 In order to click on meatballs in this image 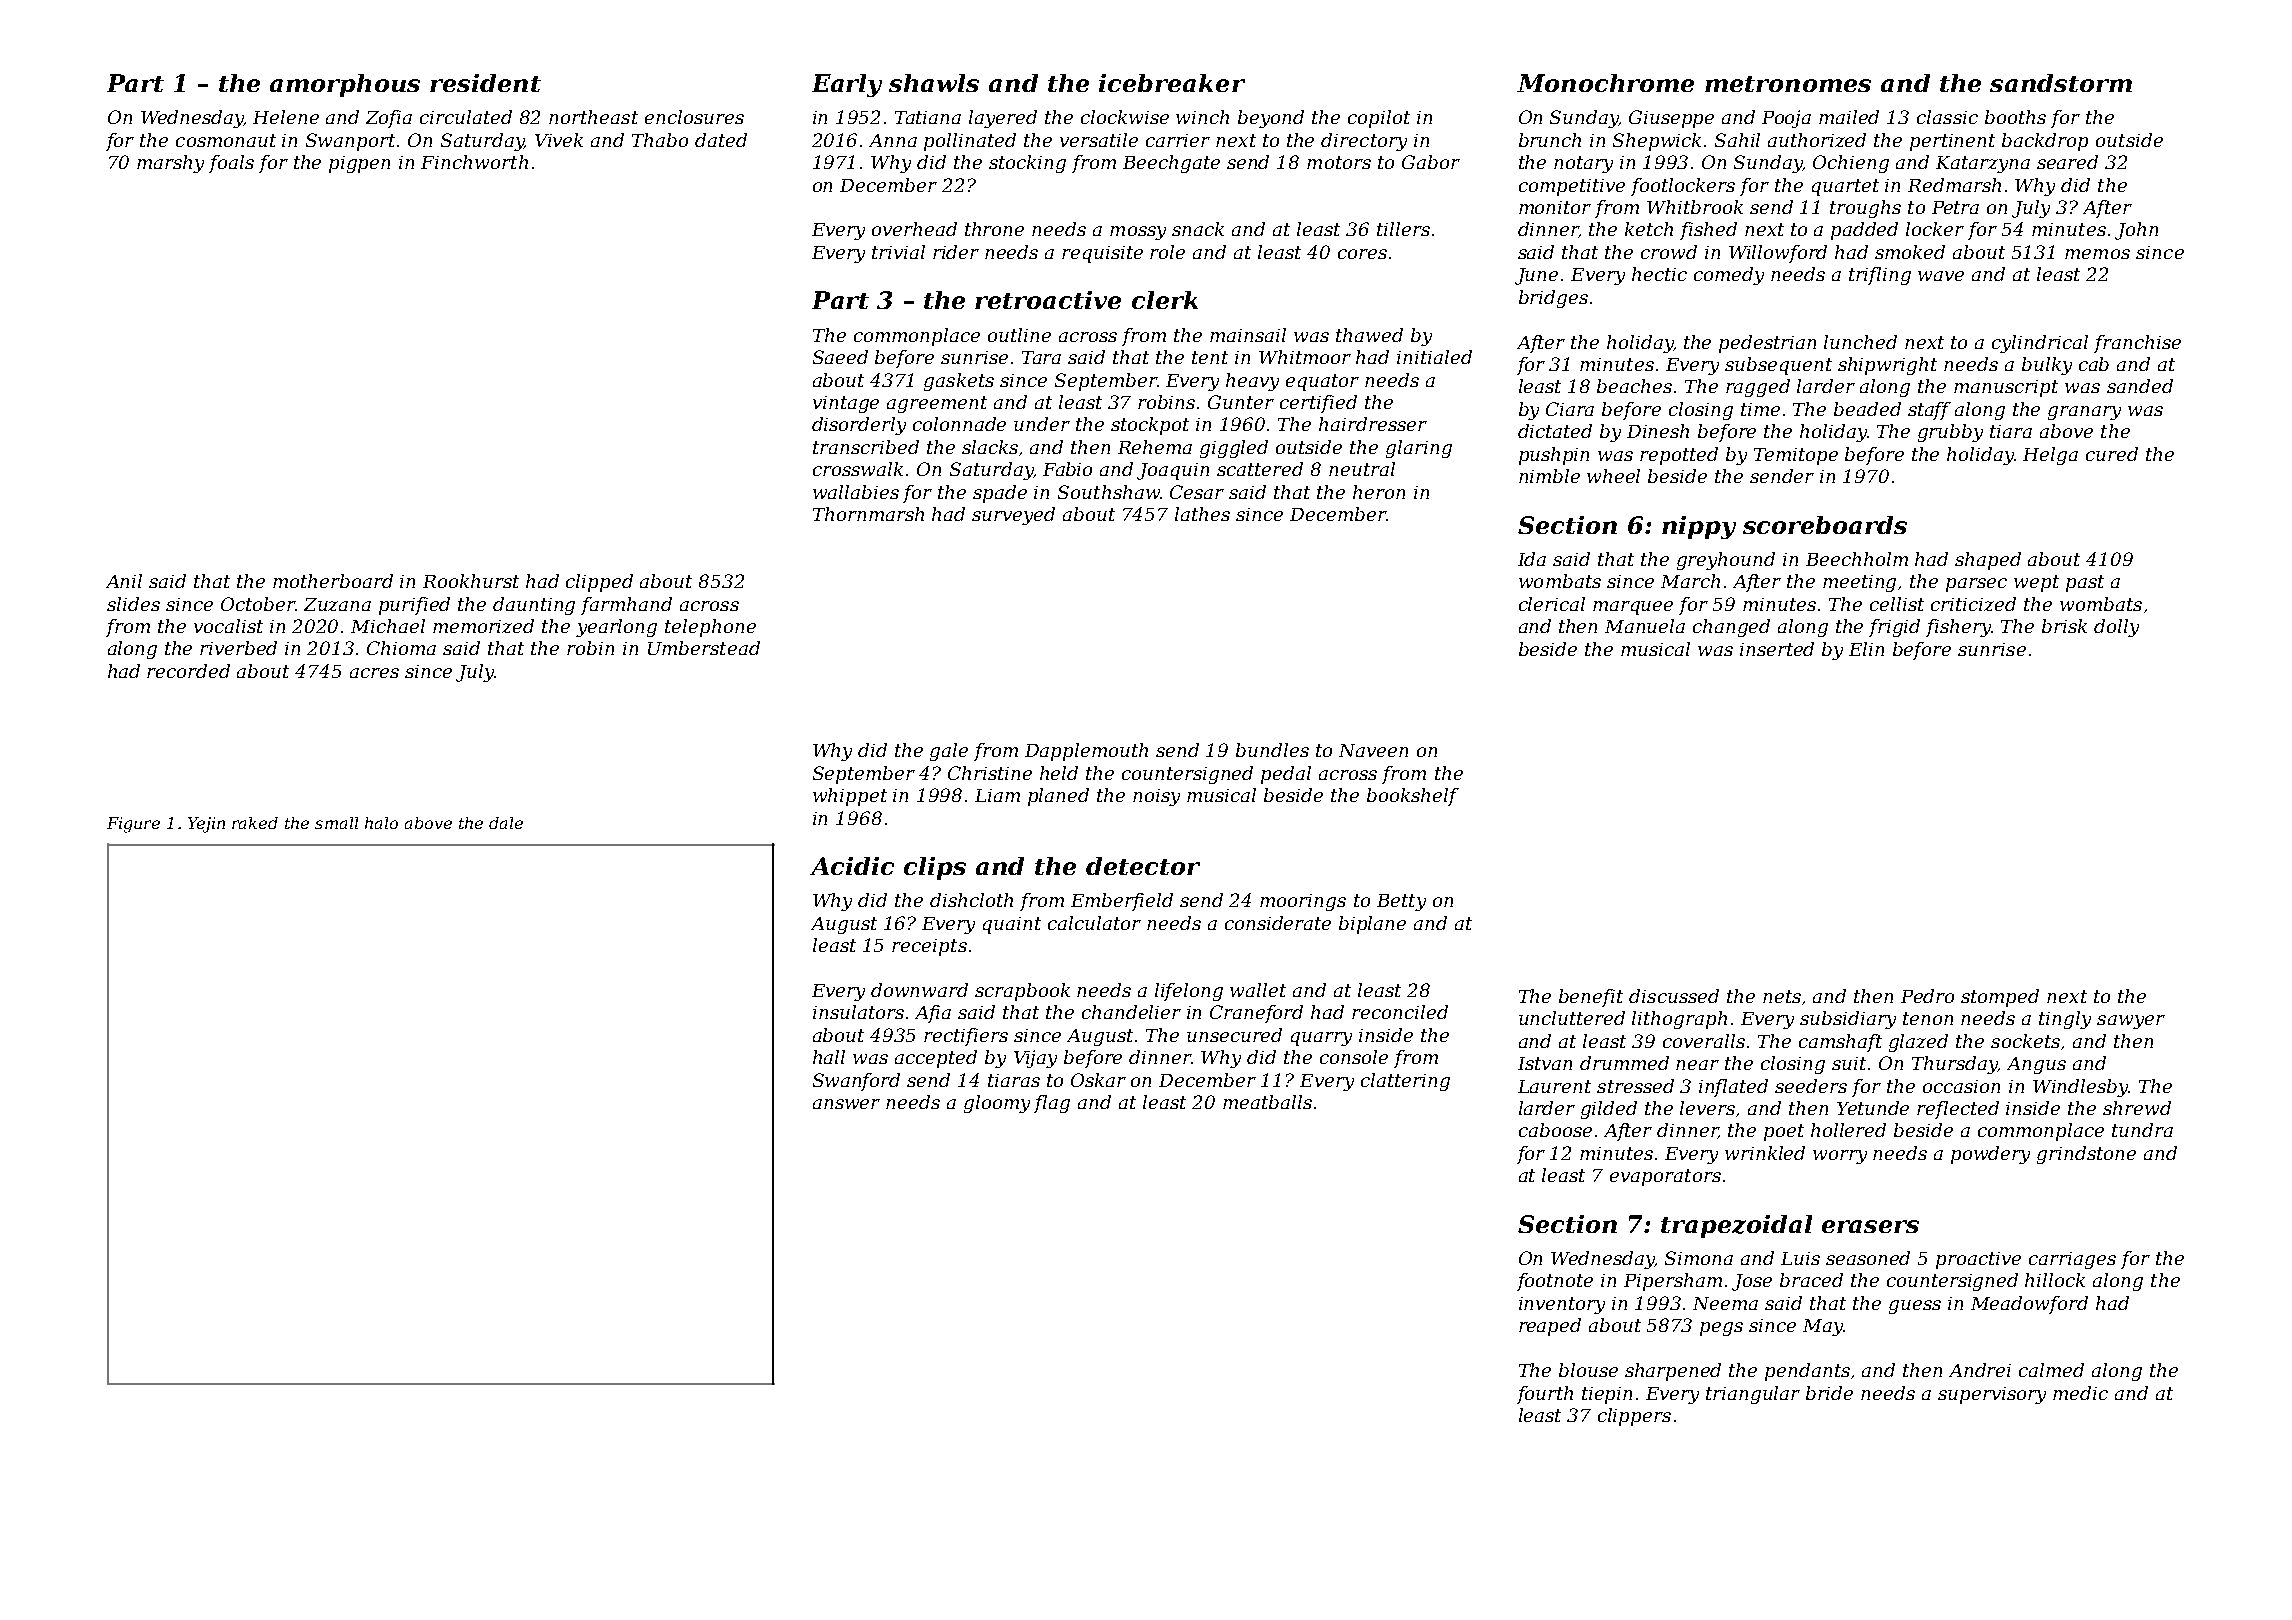, I will do `click(1267, 1102)`.
